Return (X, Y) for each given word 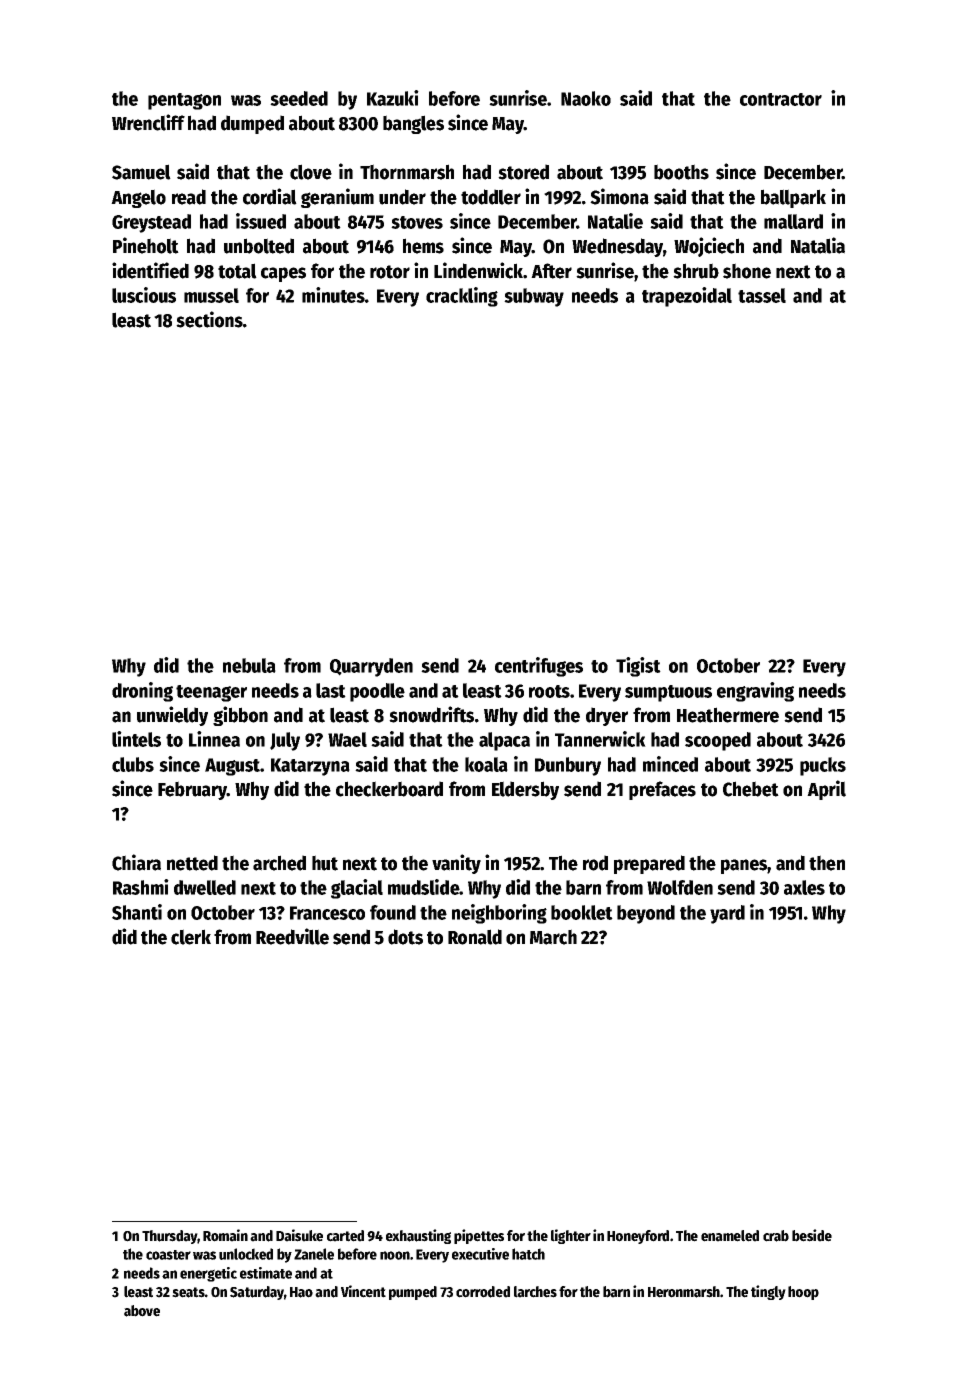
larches (535, 1292)
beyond (646, 914)
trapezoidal (687, 297)
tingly (768, 1292)
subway (534, 297)
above (142, 1311)
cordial (270, 196)
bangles (413, 124)
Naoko (586, 98)
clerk (191, 937)
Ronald (475, 937)
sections (209, 319)
